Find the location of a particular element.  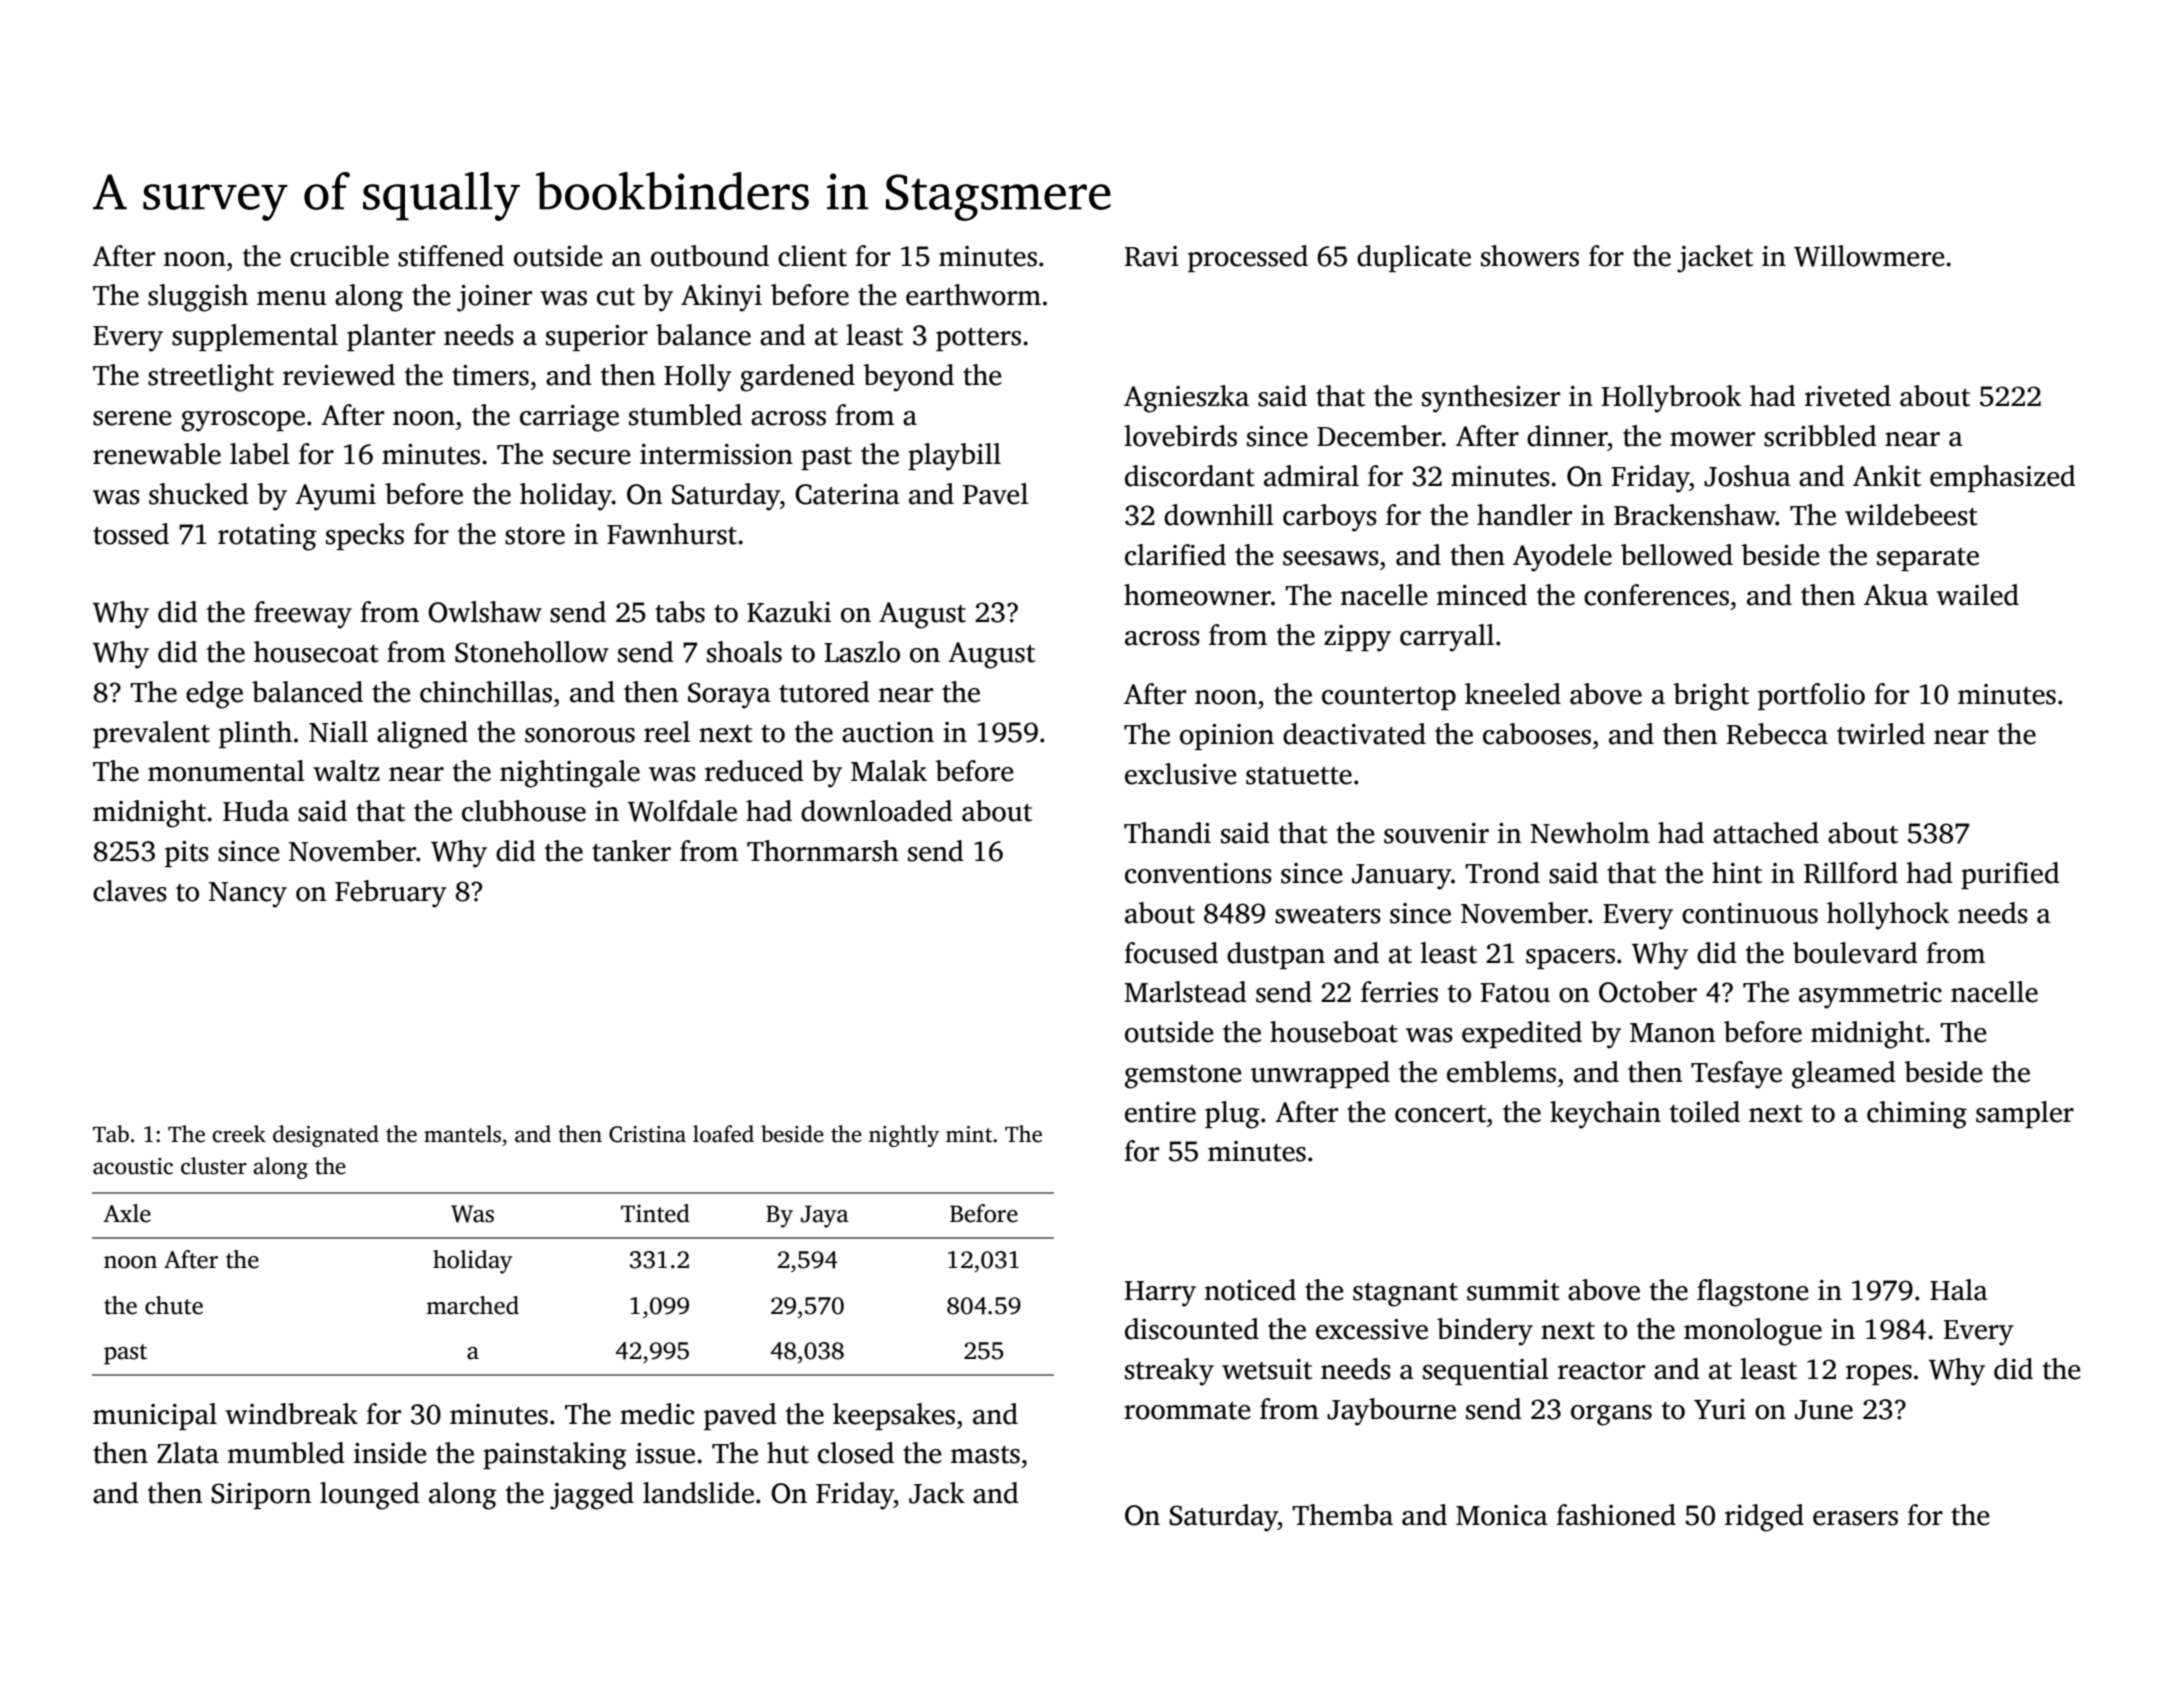

processed is located at coordinates (1248, 258).
